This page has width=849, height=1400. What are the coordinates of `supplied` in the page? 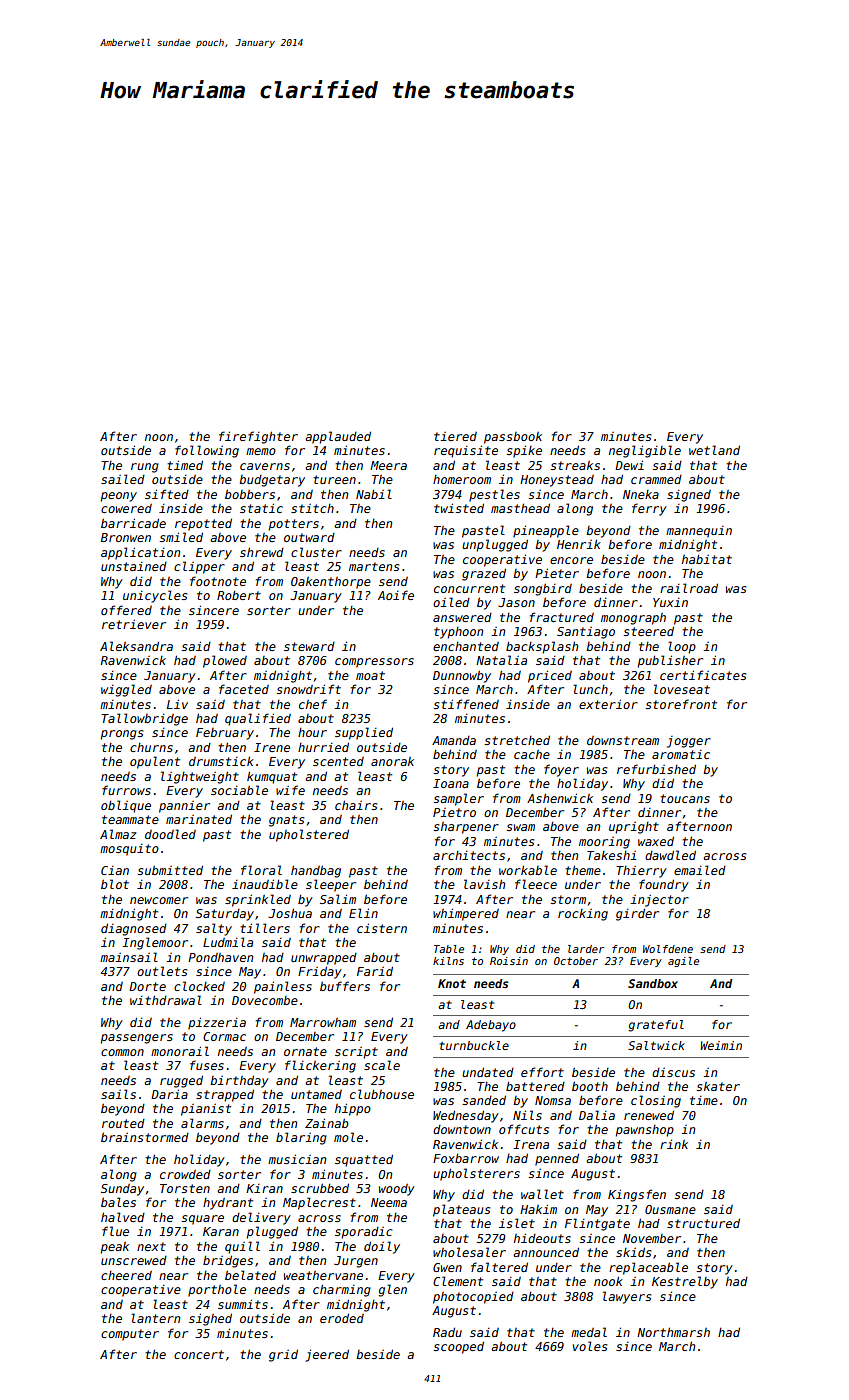 It's located at (364, 733).
